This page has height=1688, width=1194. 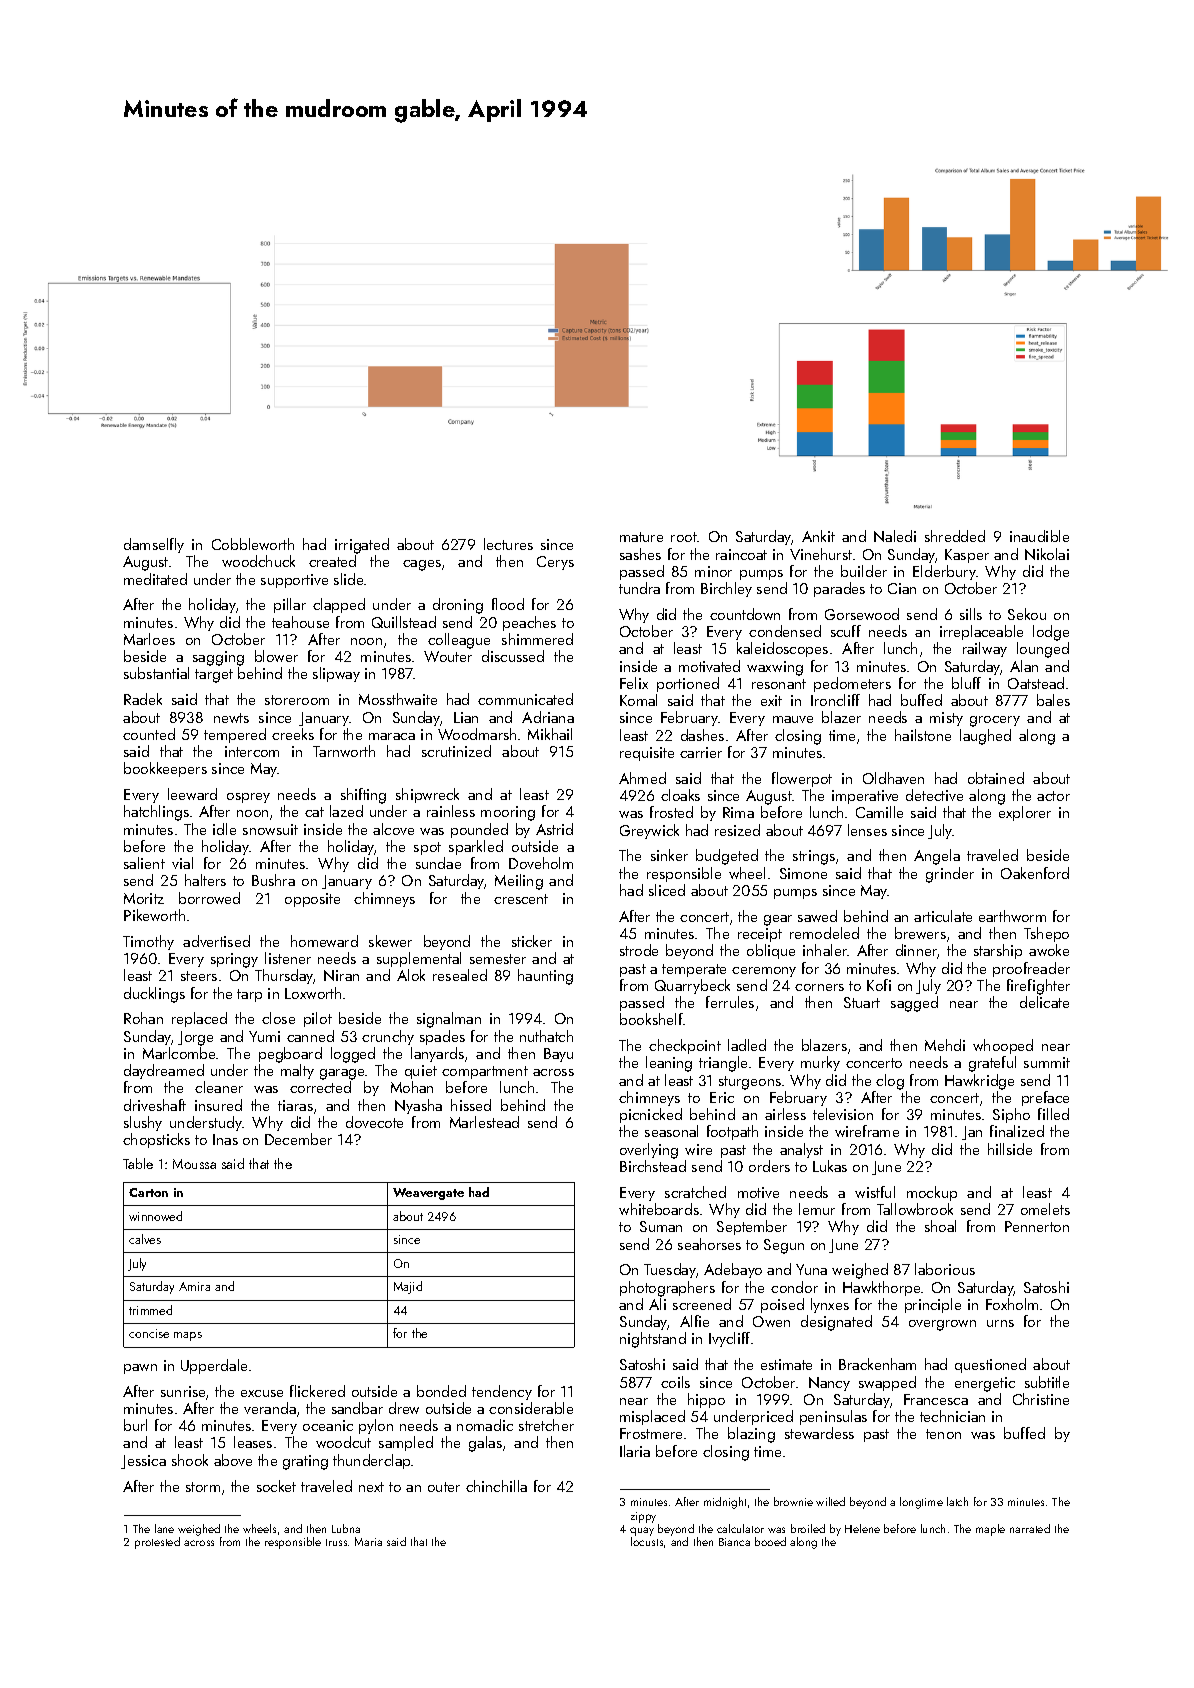 I want to click on sandbar, so click(x=357, y=1408).
